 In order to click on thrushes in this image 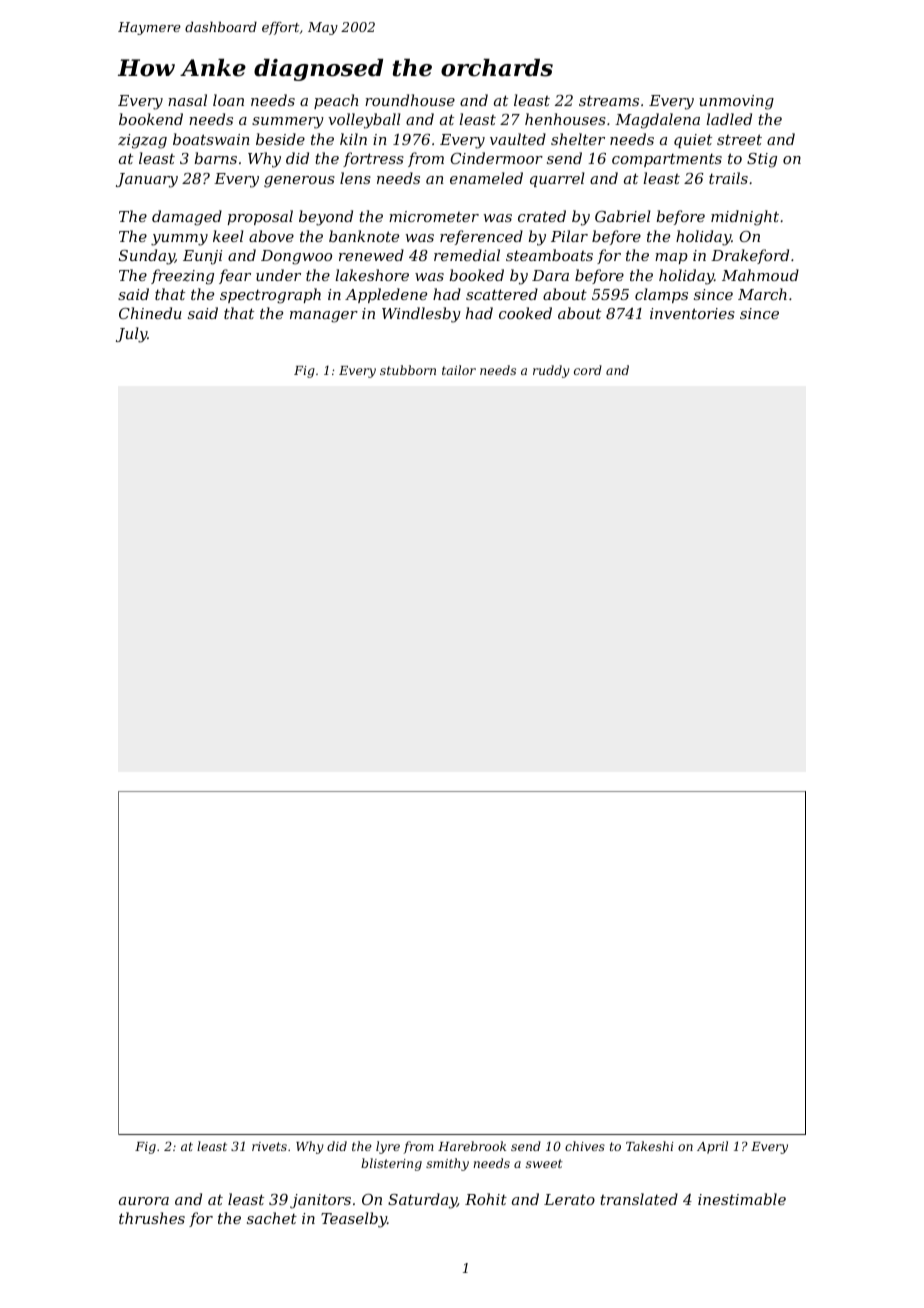, I will do `click(152, 1218)`.
